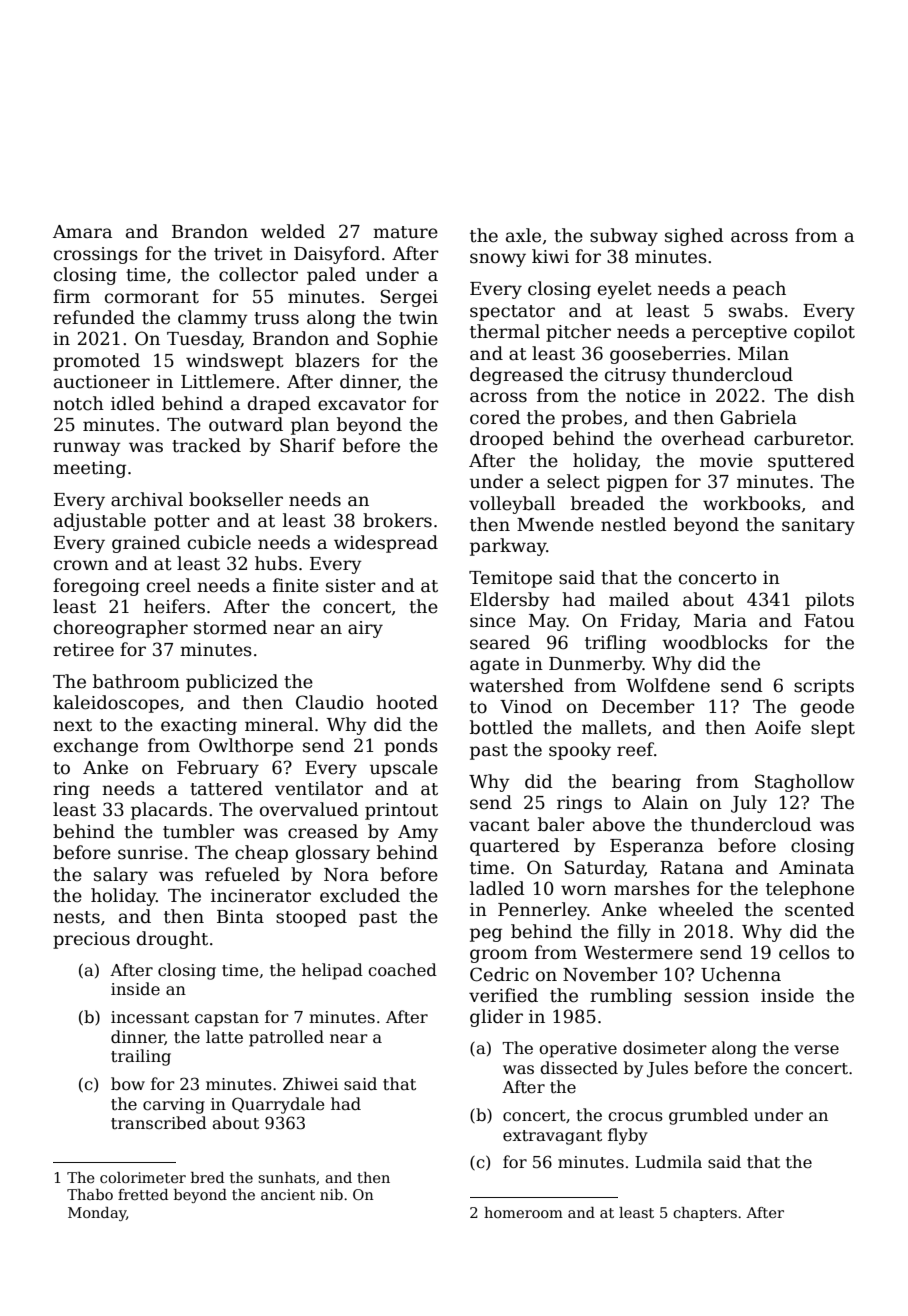 The height and width of the document is (1316, 908). What do you see at coordinates (83, 650) in the document?
I see `retiree` at bounding box center [83, 650].
